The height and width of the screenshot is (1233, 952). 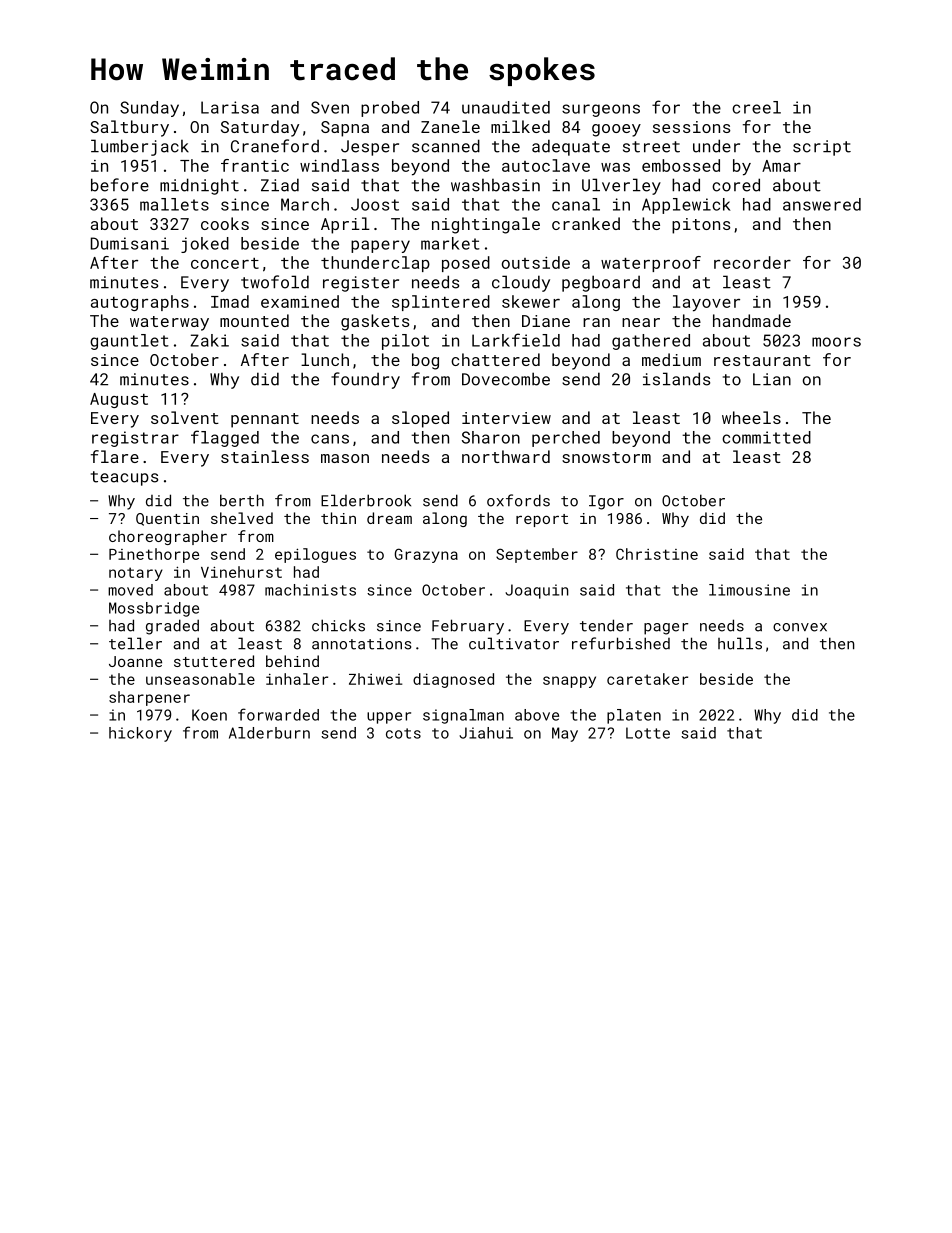 I want to click on Sunday, so click(x=149, y=109).
